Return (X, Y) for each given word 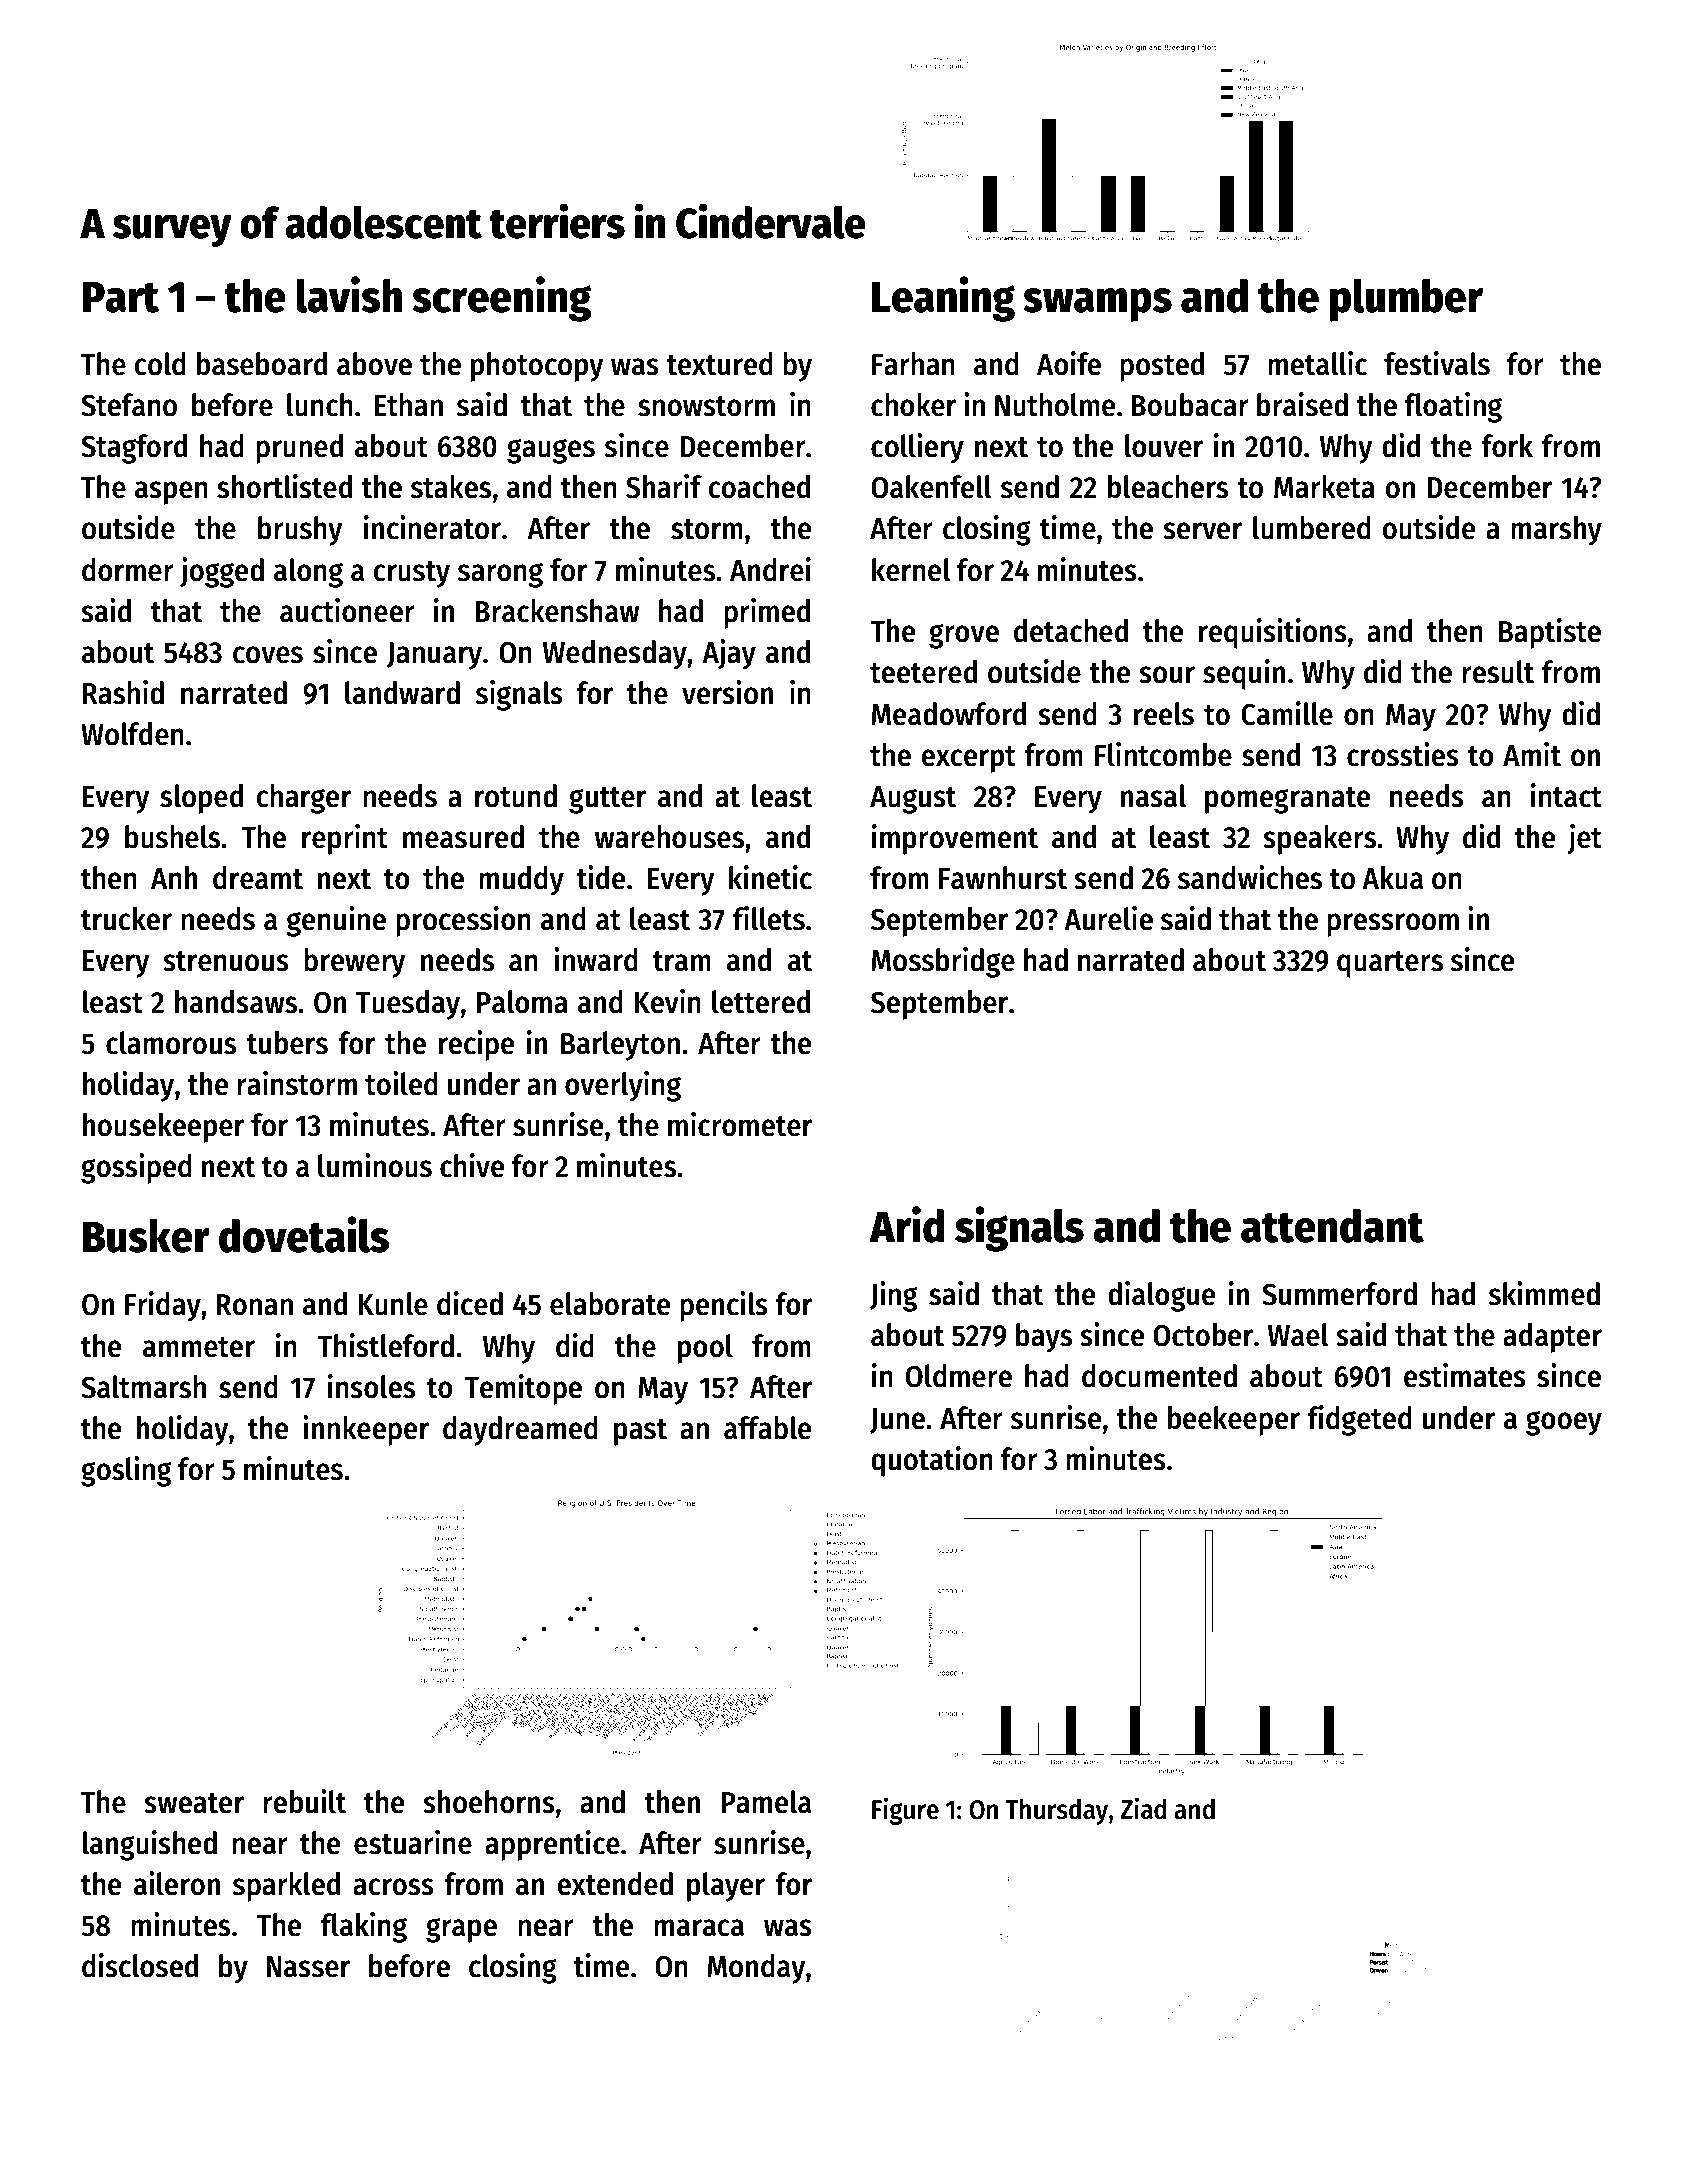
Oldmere (959, 1376)
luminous (375, 1165)
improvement (955, 839)
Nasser (308, 1967)
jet (1585, 839)
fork (1507, 446)
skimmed (1544, 1293)
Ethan (409, 405)
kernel (911, 570)
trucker (126, 919)
